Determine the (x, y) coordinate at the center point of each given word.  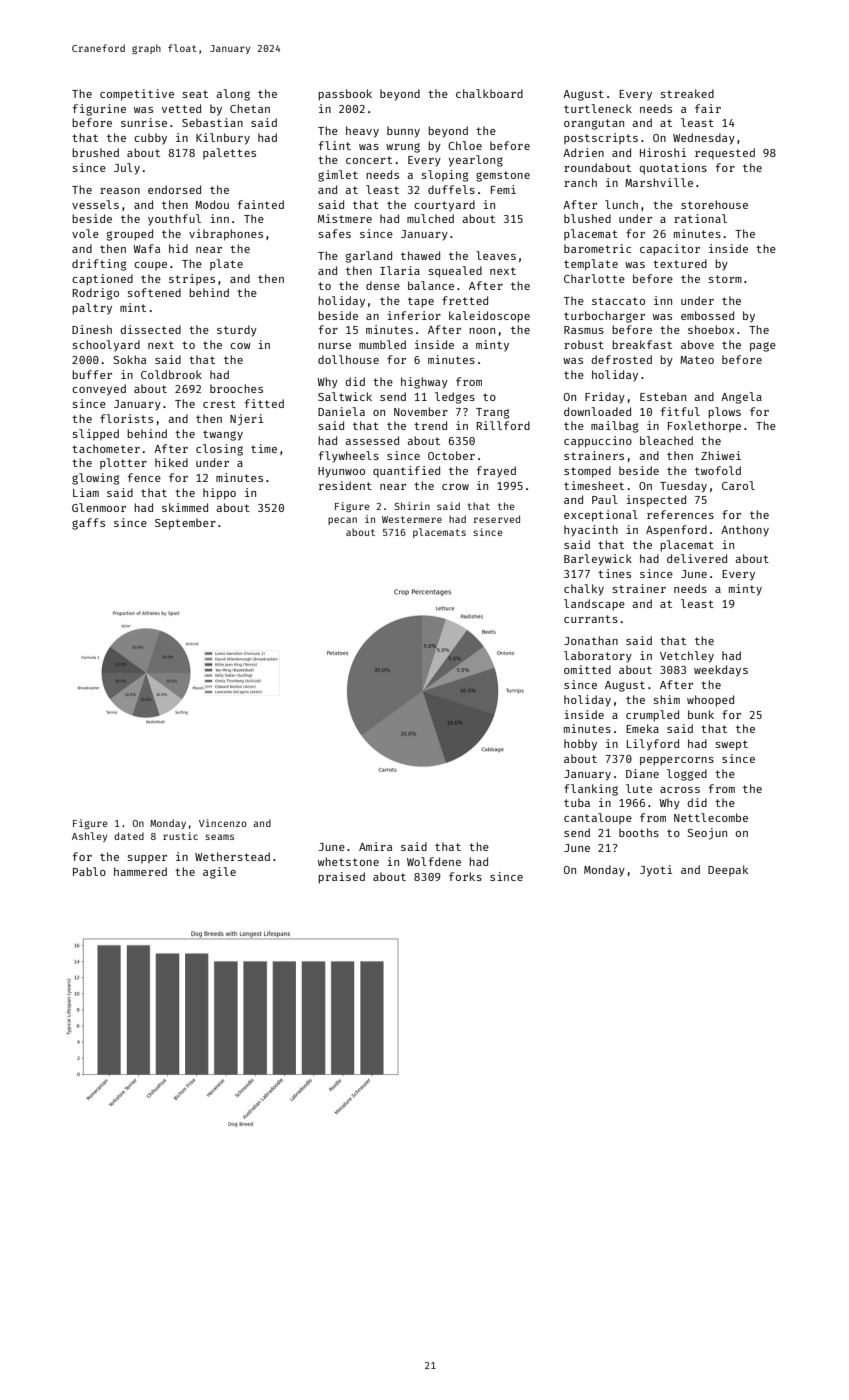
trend (430, 425)
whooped (710, 701)
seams (219, 837)
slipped (96, 434)
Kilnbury (223, 139)
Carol (738, 485)
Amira (375, 846)
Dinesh (92, 329)
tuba (577, 802)
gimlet (338, 176)
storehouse (714, 204)
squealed (455, 272)
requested (725, 153)
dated (129, 836)
